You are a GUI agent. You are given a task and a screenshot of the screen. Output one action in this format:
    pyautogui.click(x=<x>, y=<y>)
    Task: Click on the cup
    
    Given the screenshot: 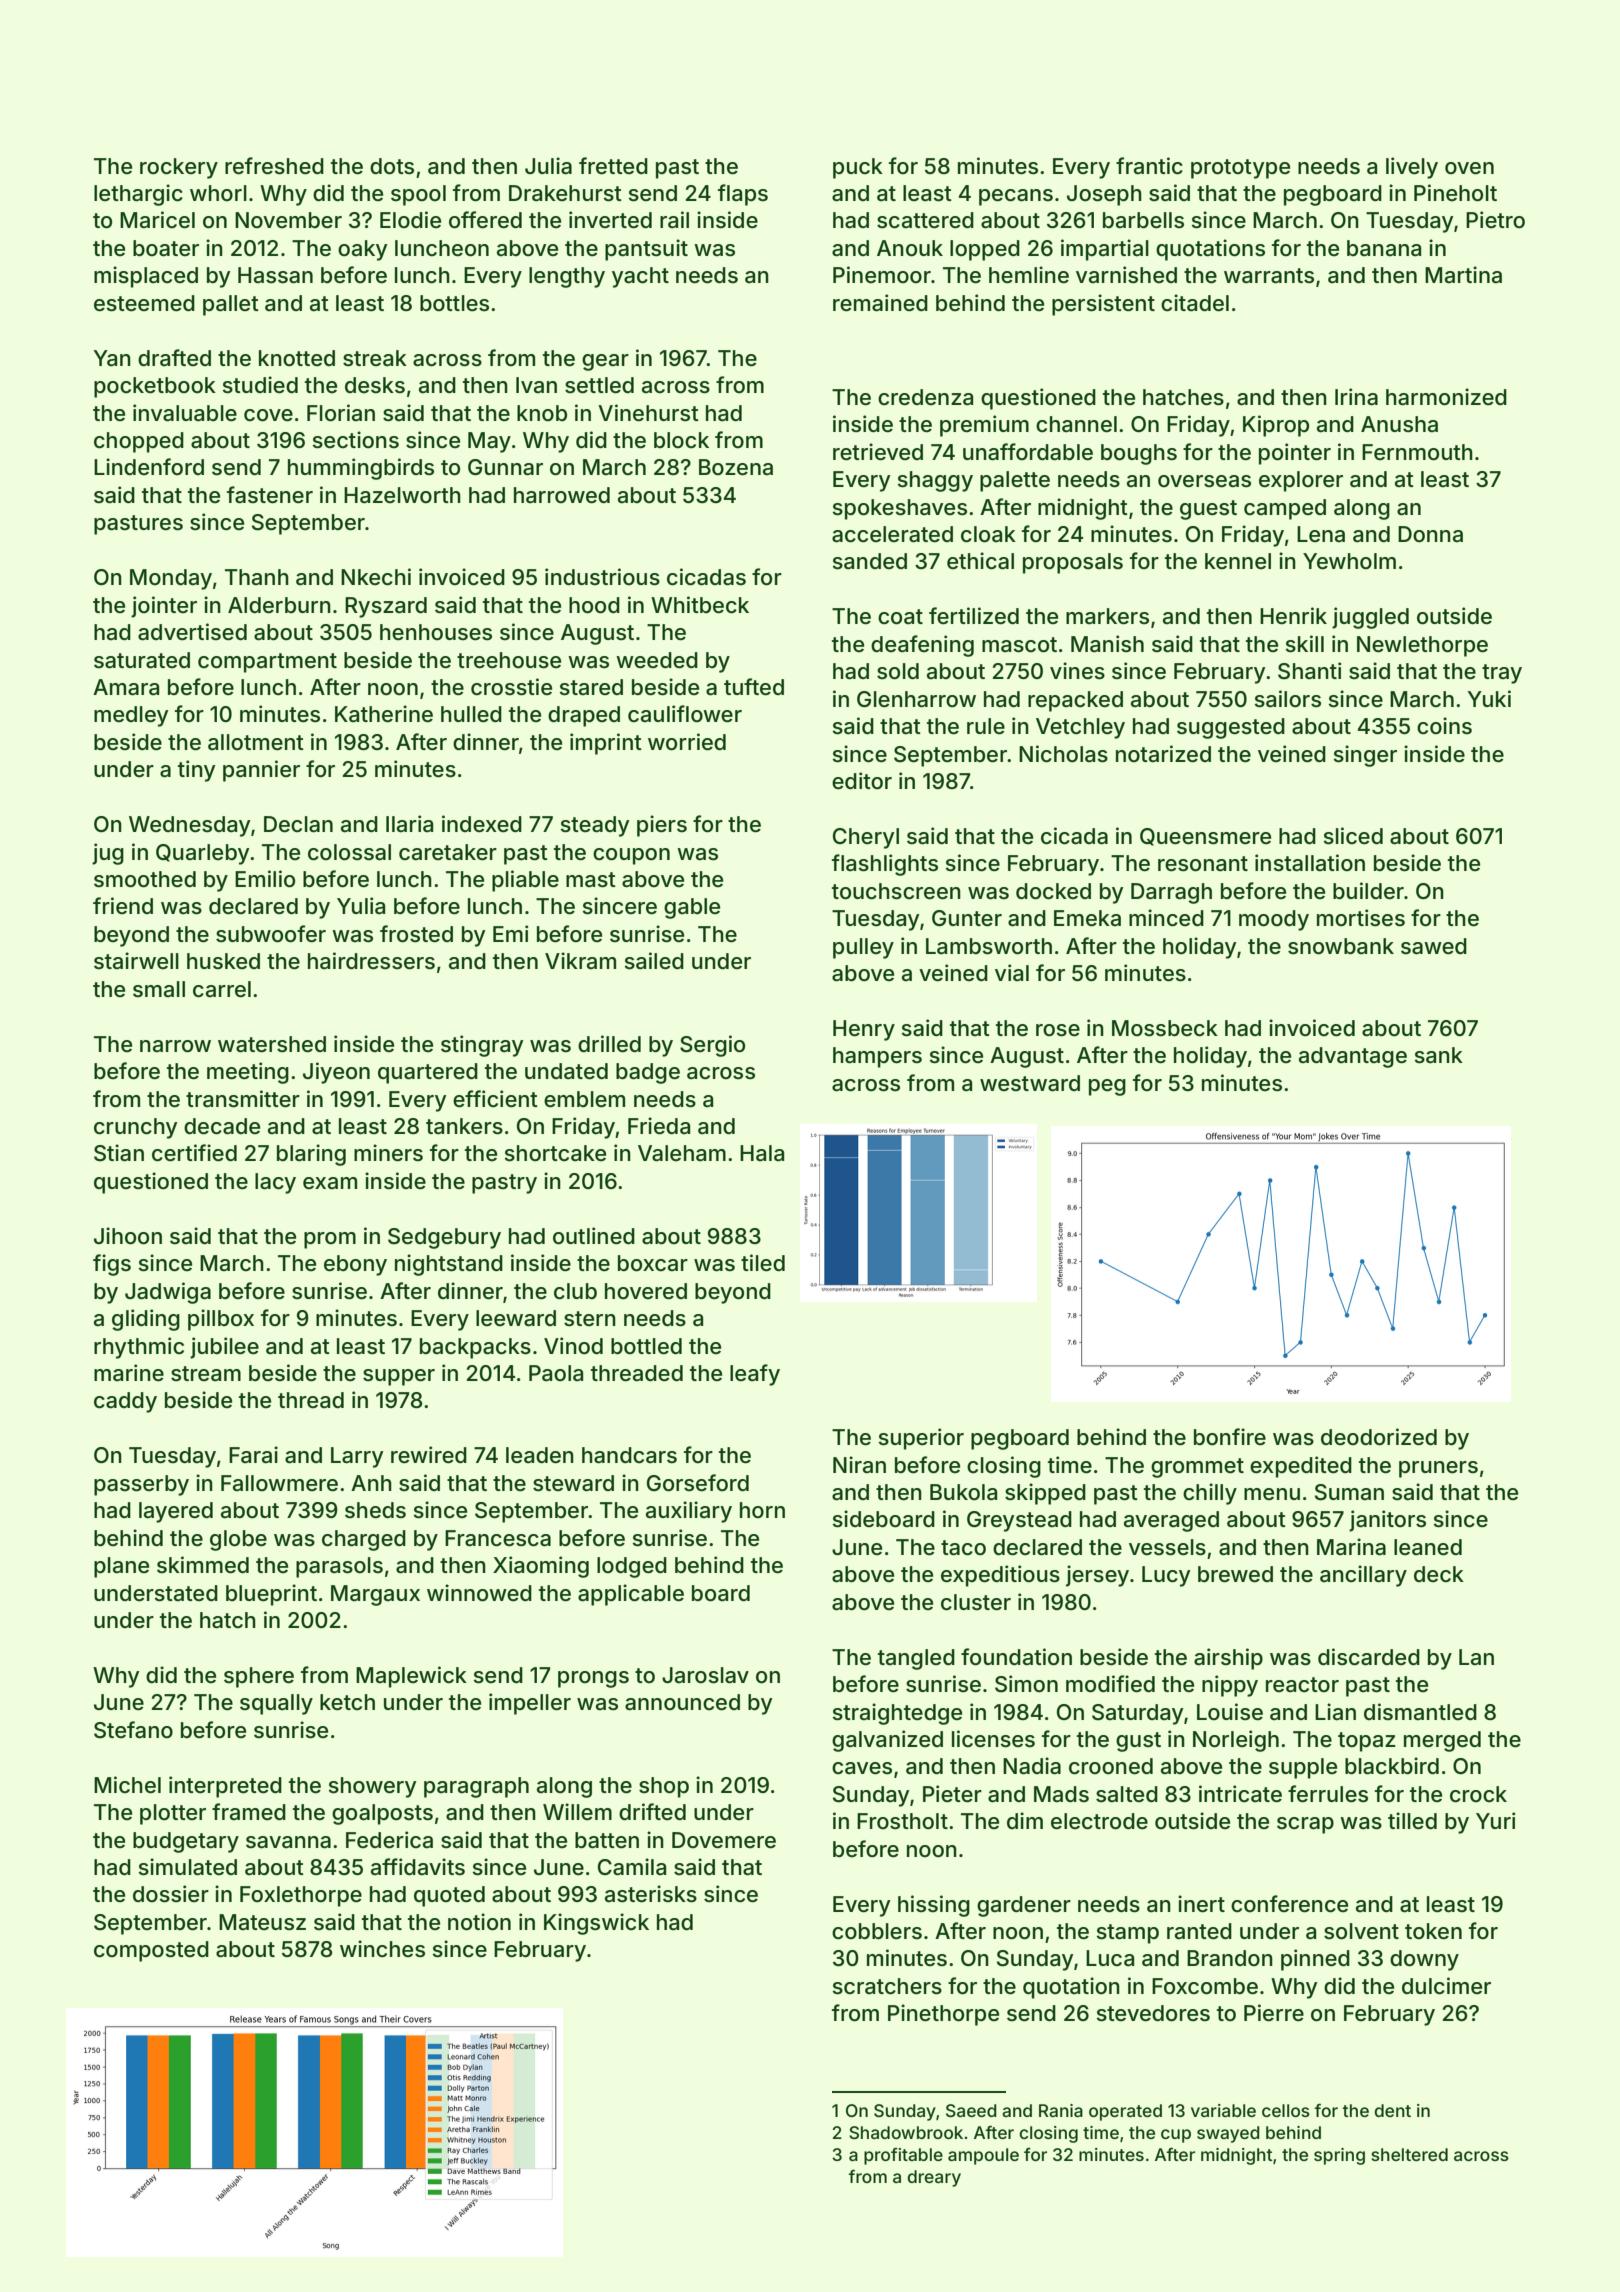 What is the action you would take?
    pyautogui.click(x=1176, y=2136)
